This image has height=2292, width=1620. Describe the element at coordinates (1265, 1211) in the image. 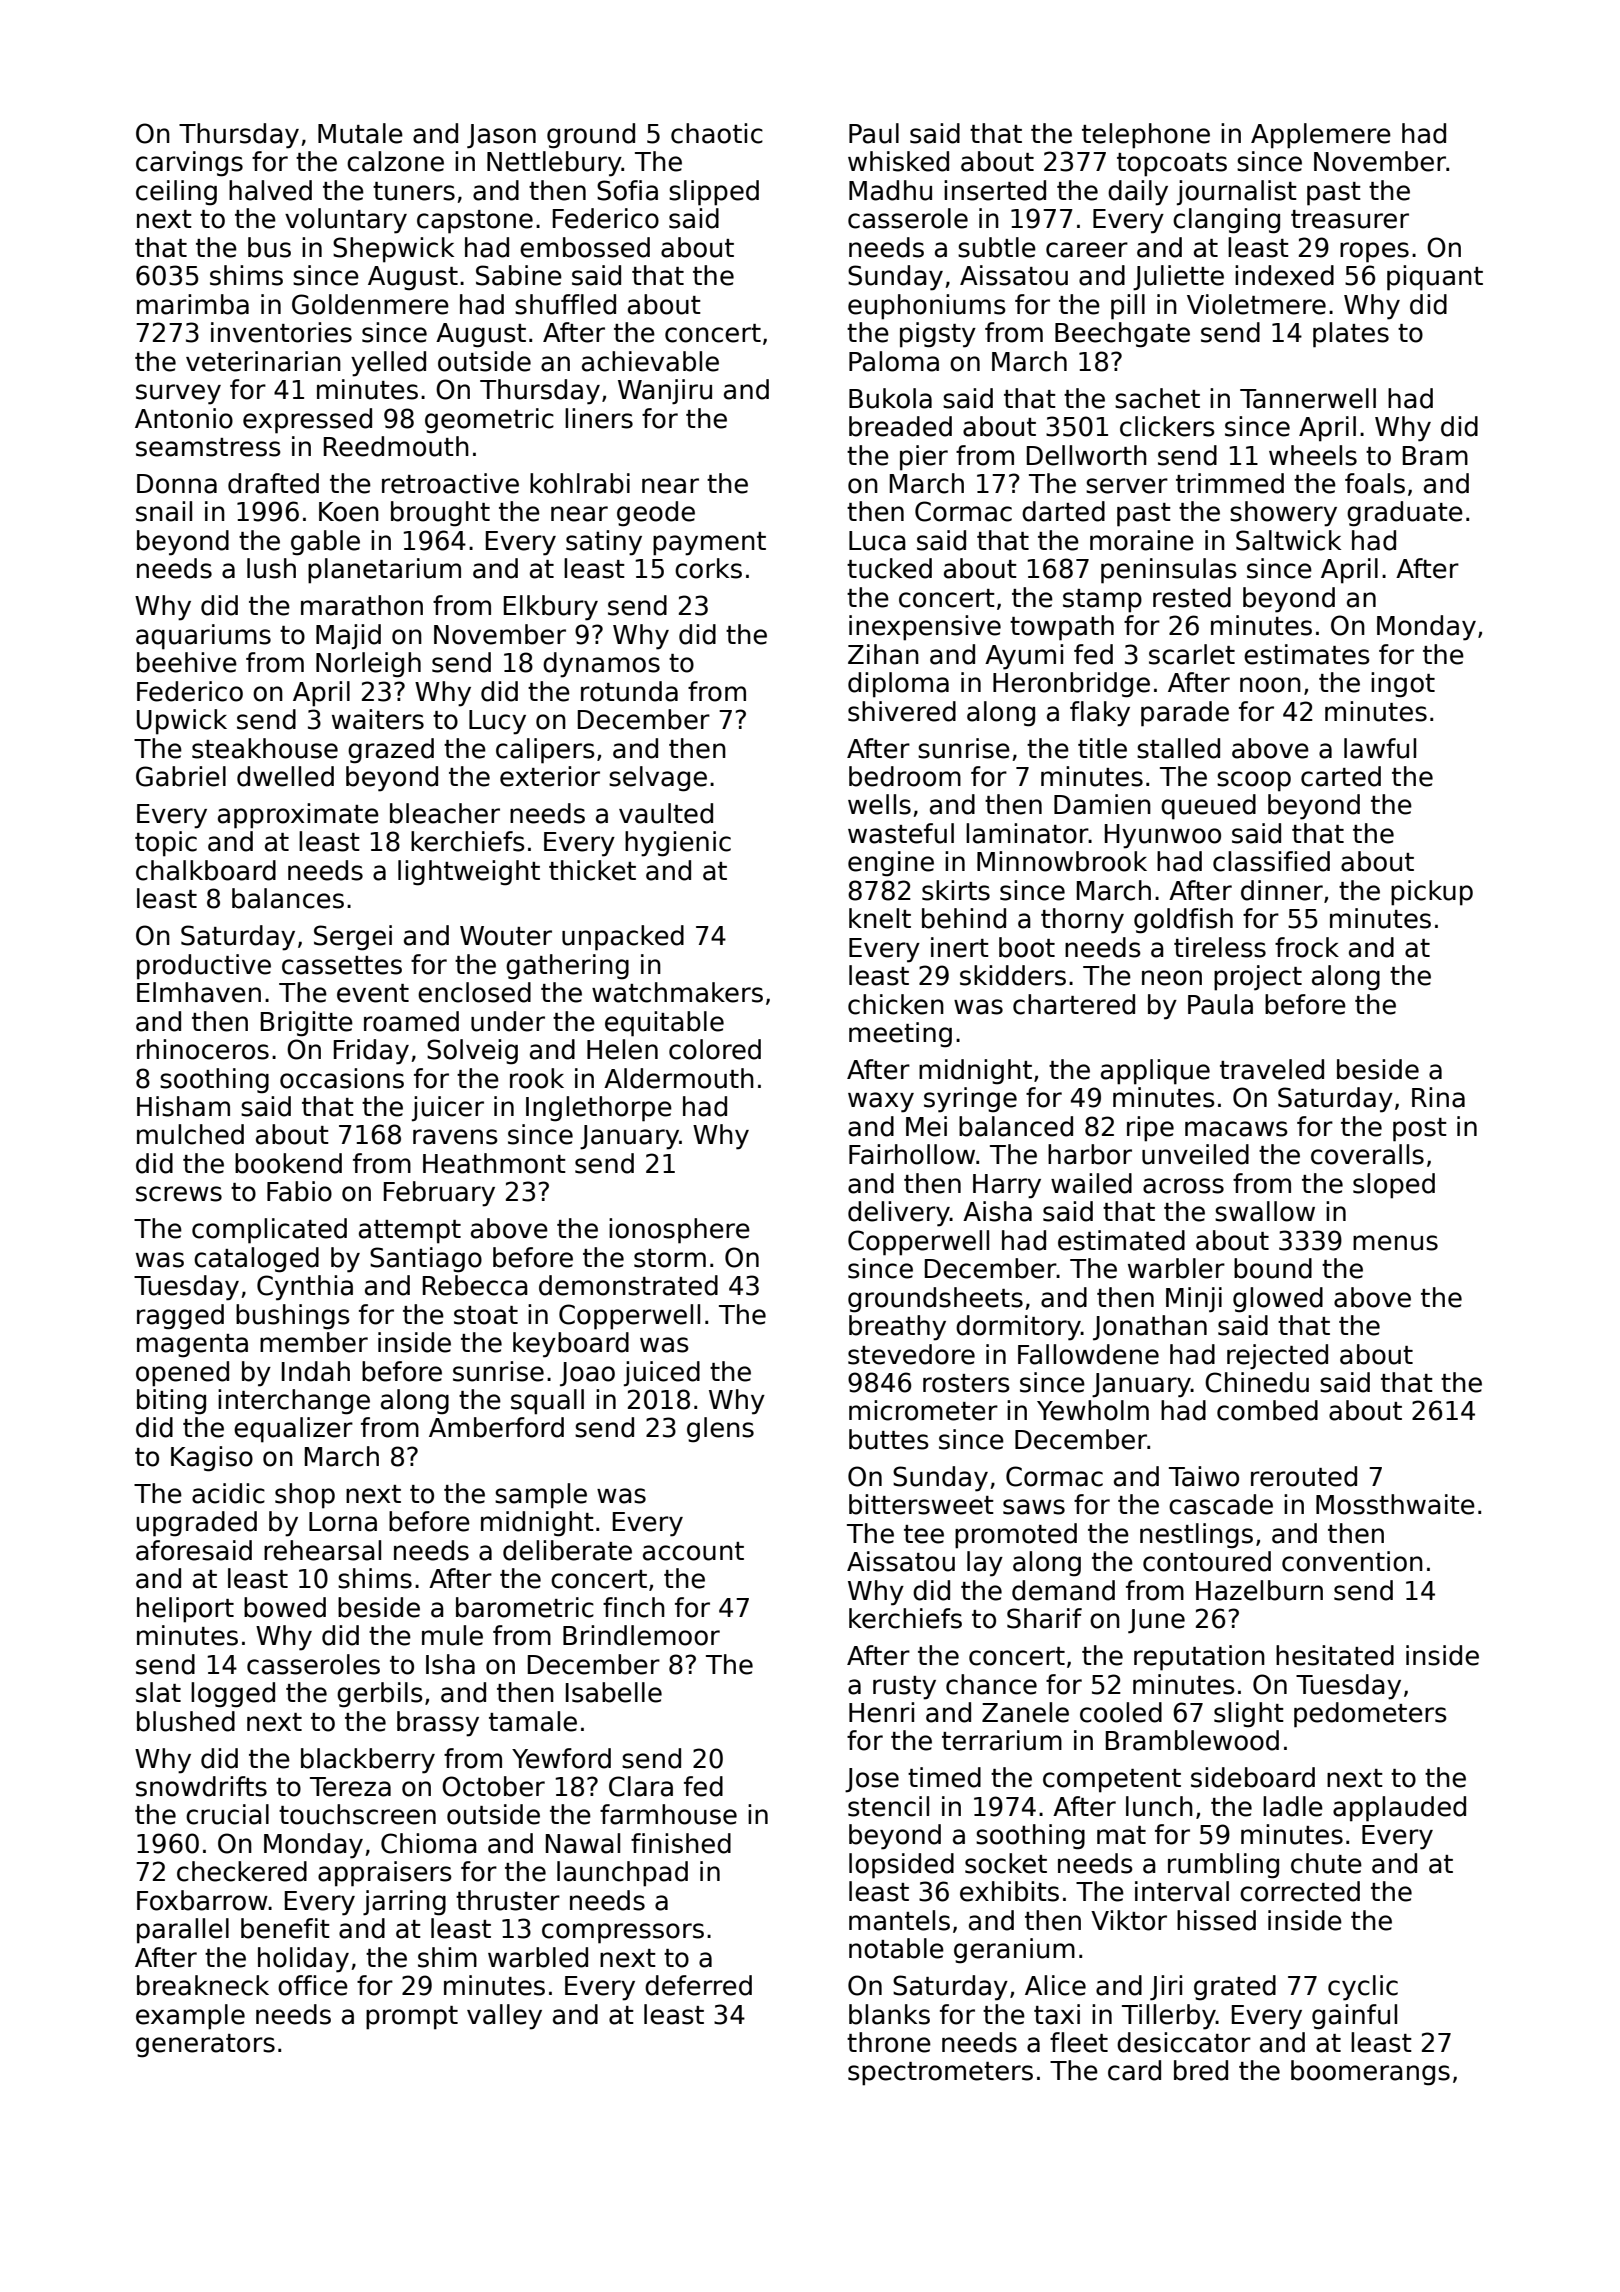

I see `swallow` at that location.
